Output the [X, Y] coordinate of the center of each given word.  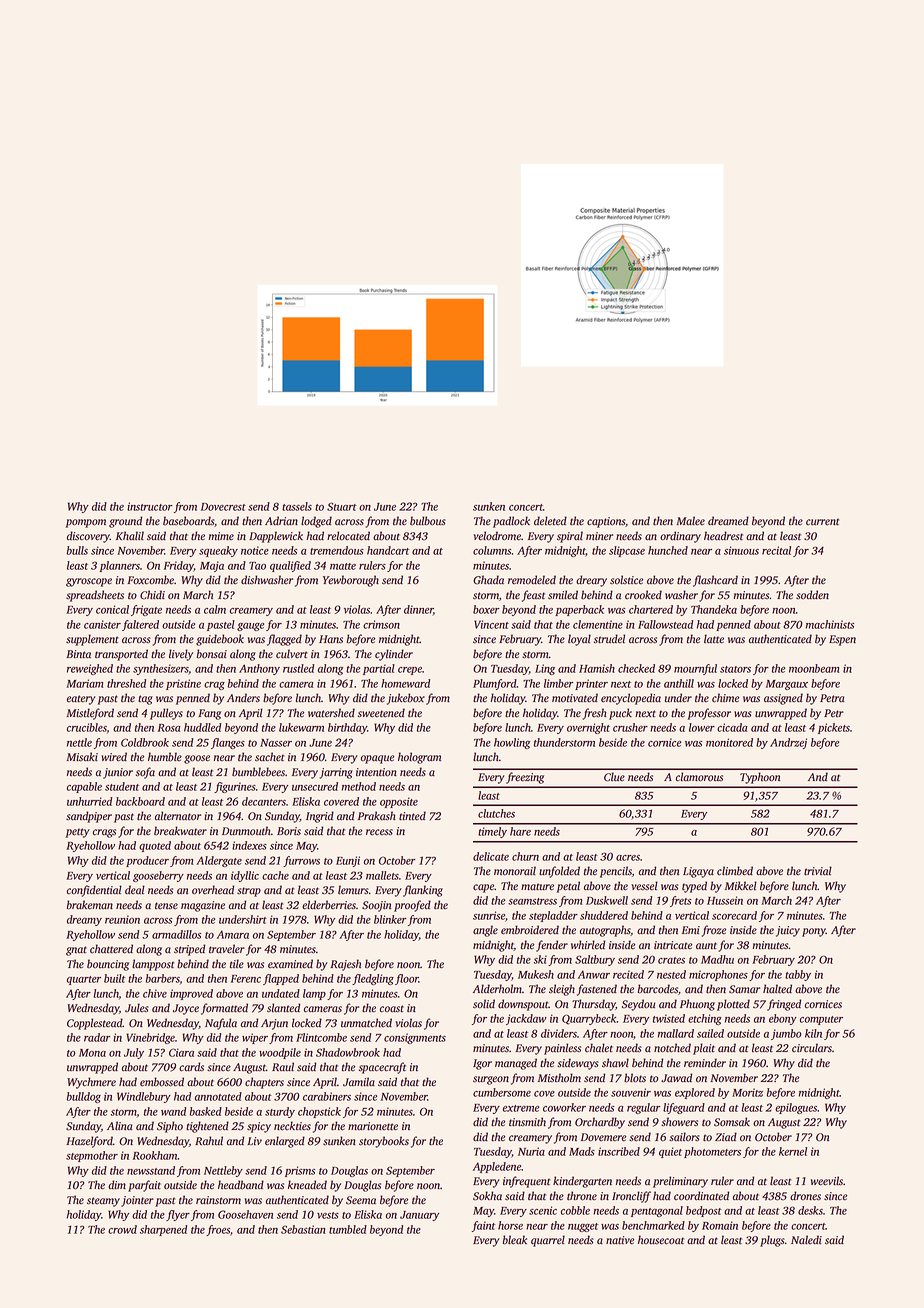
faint [483, 1226]
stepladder [553, 916]
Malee [690, 521]
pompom [86, 523]
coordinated [701, 1196]
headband [241, 1185]
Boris [289, 831]
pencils [616, 872]
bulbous [428, 521]
